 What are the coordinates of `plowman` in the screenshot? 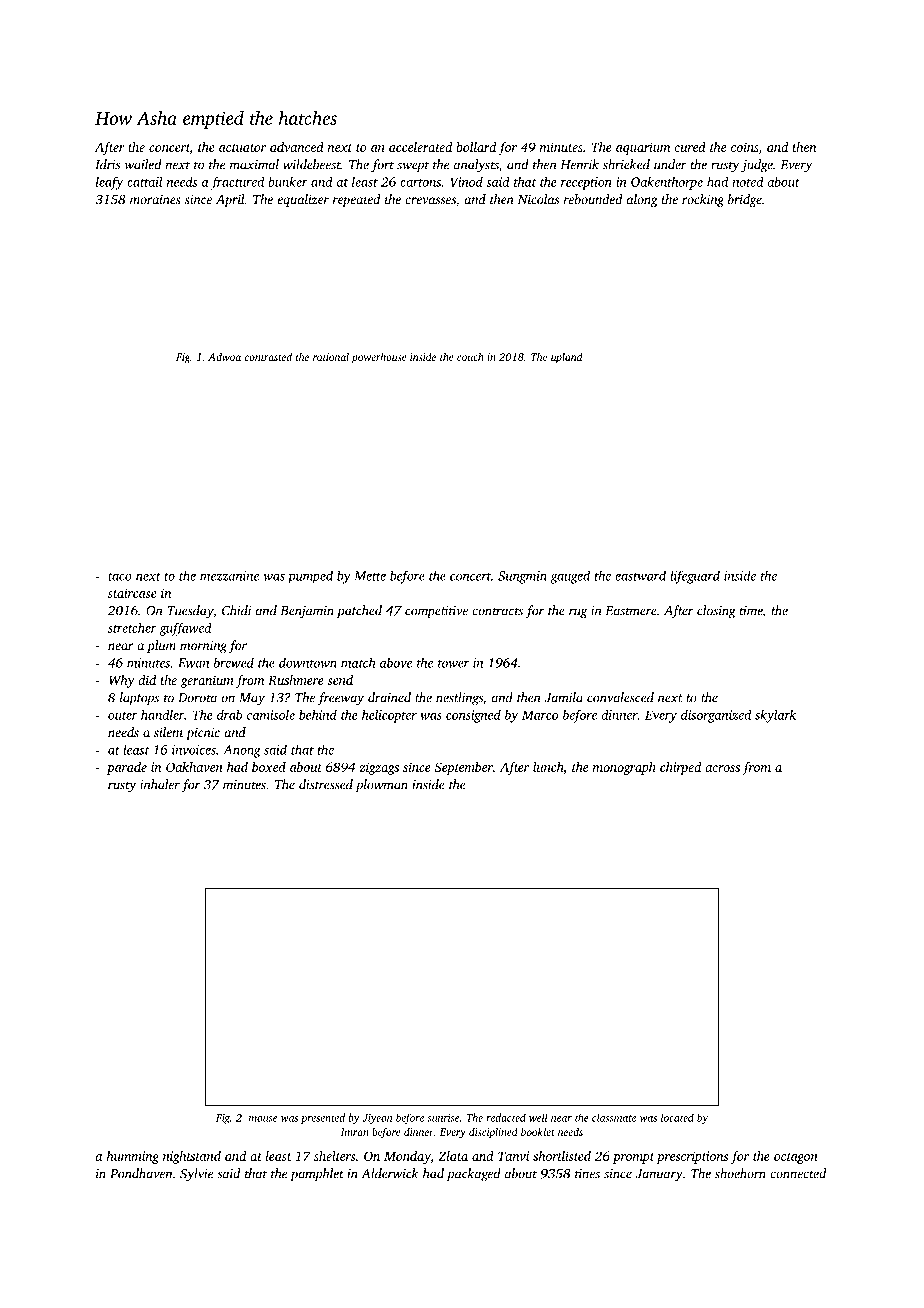 It's located at (382, 785).
